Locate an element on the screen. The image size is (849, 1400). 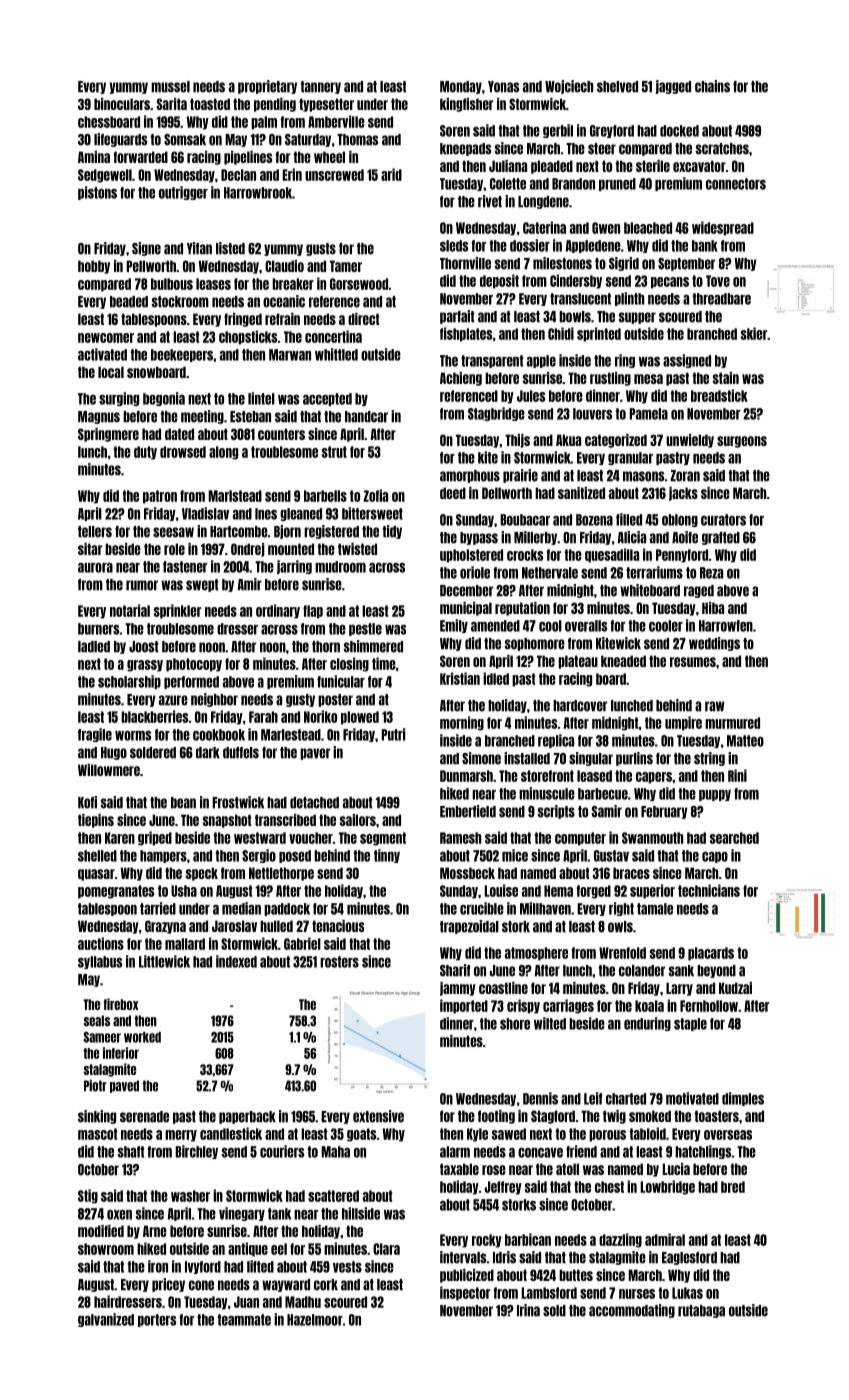
Harrowbrook is located at coordinates (258, 193).
